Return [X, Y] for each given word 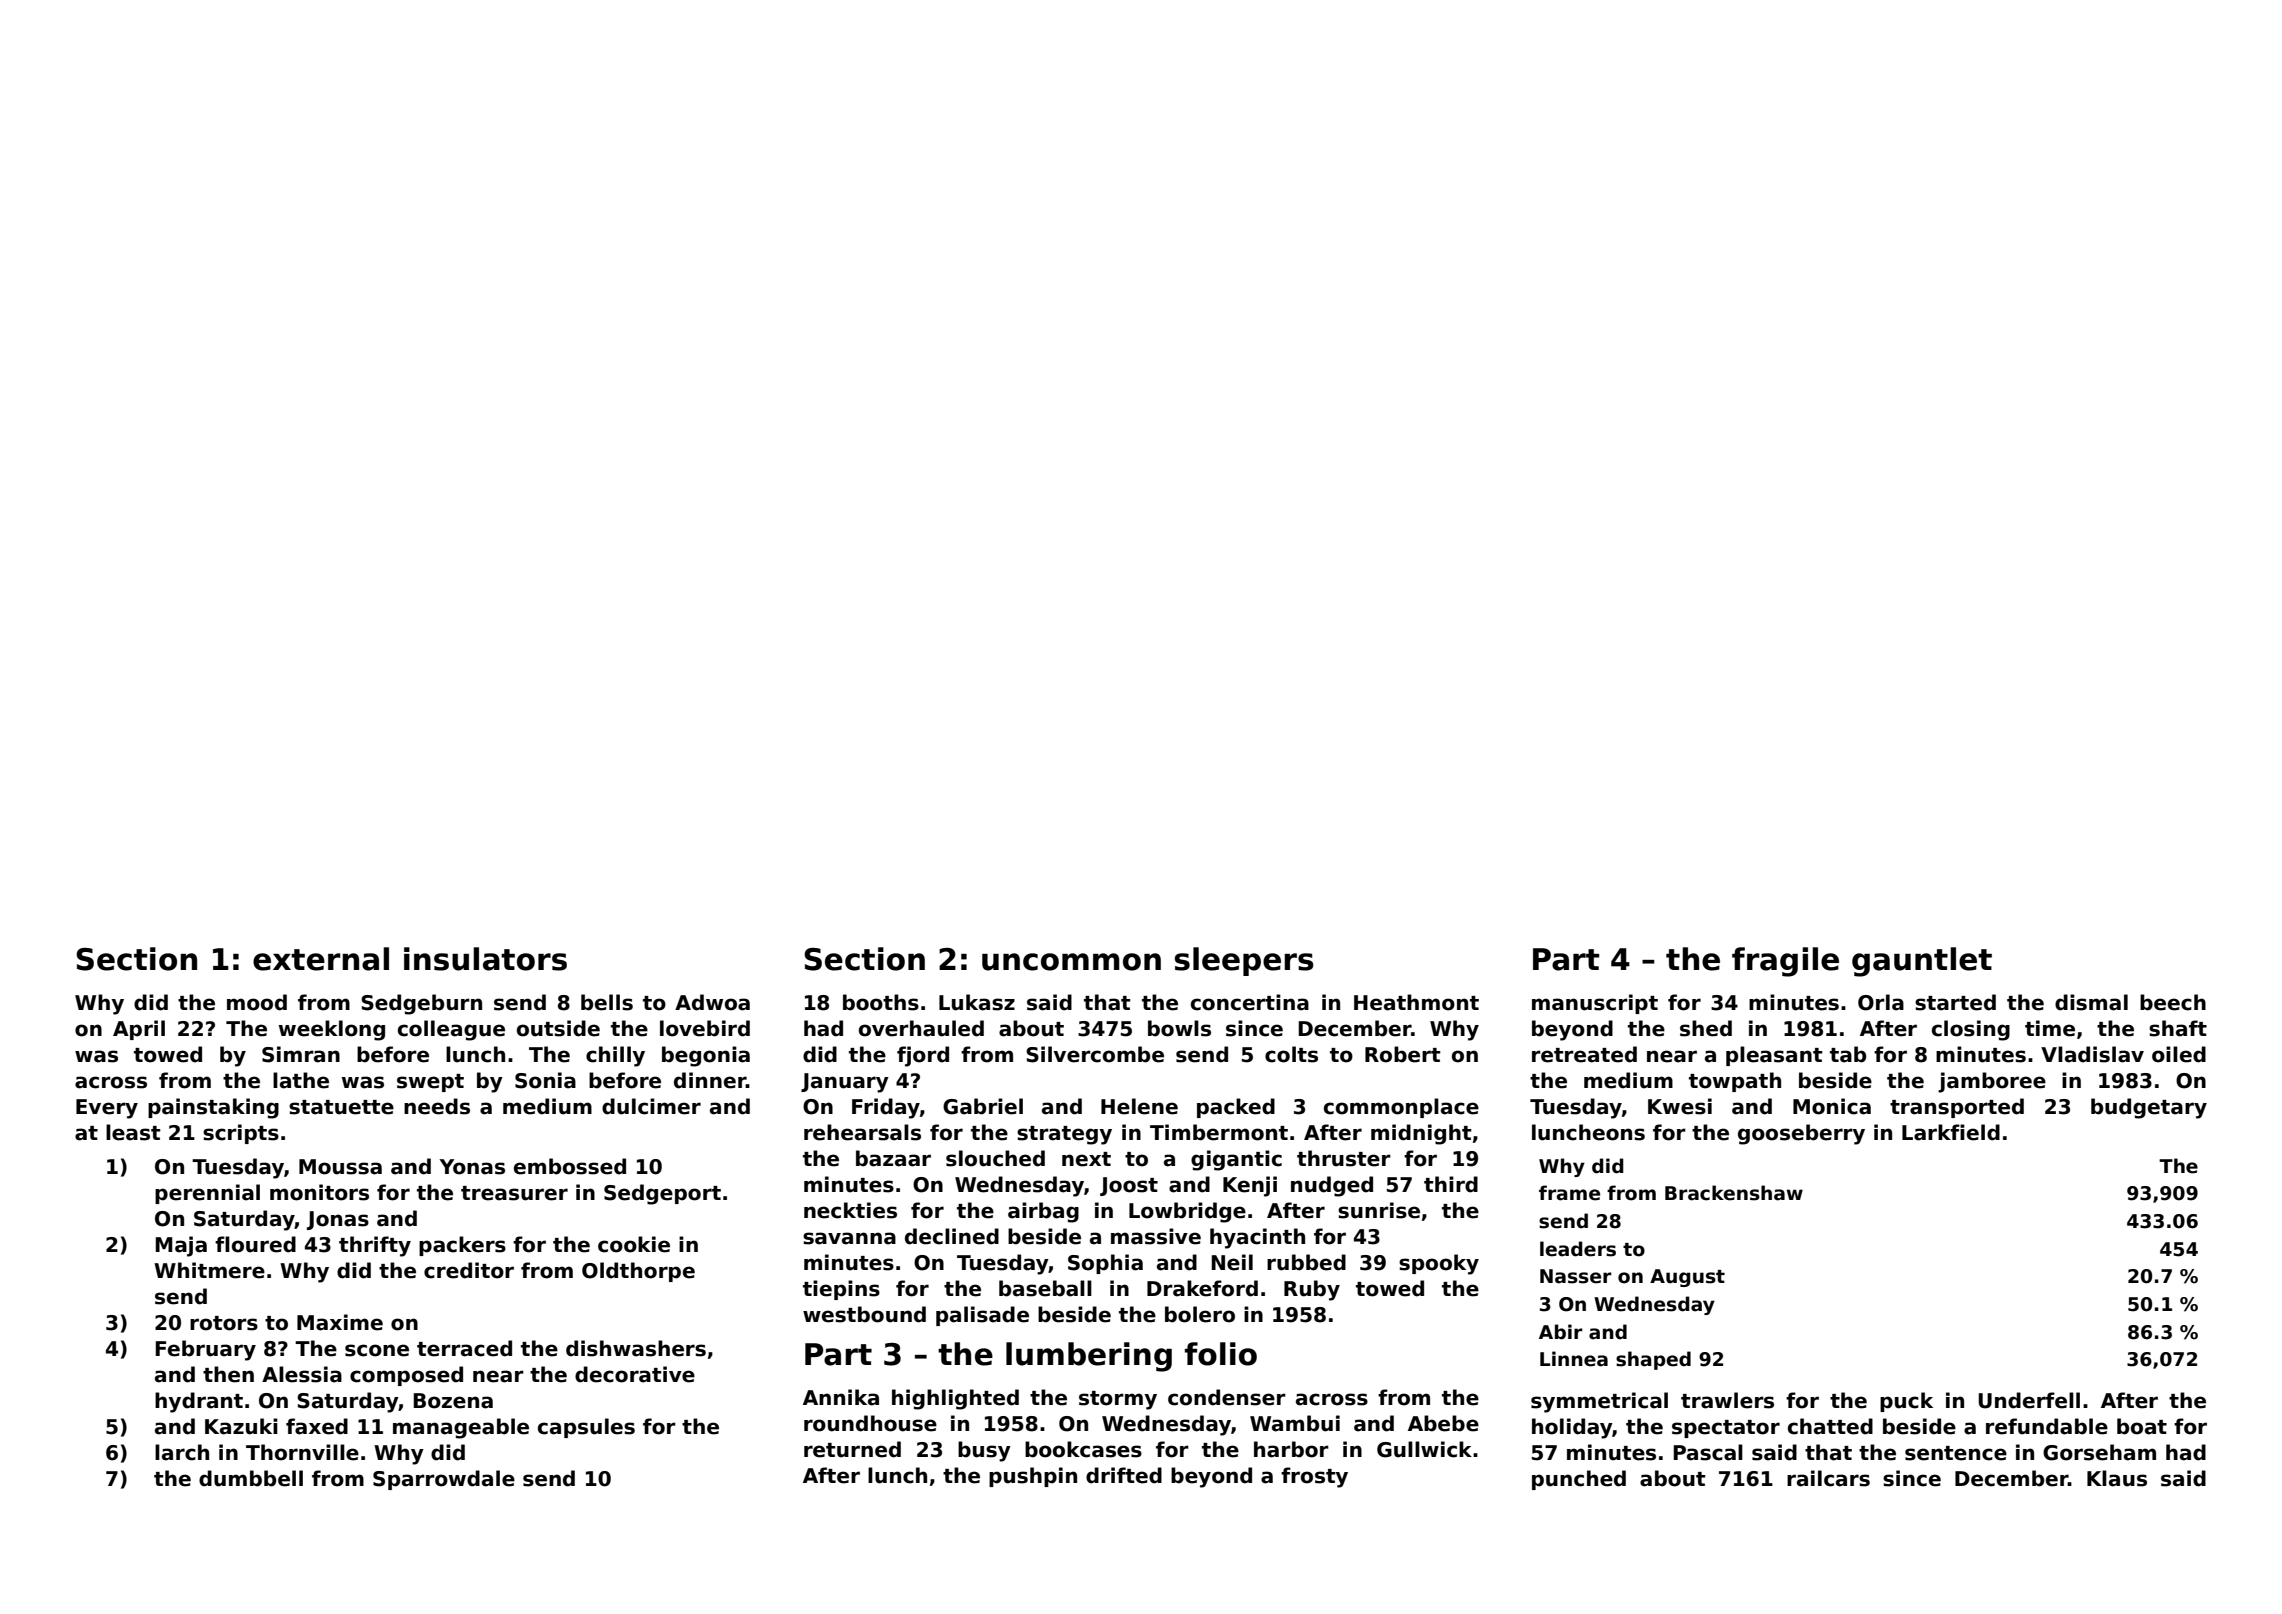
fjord [923, 1056]
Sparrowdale [444, 1480]
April [139, 1030]
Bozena [453, 1401]
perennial [207, 1194]
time [2050, 1028]
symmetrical [1599, 1402]
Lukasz [977, 1002]
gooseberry [1801, 1134]
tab [1848, 1054]
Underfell [2029, 1400]
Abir [1561, 1332]
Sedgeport [662, 1194]
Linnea [1574, 1359]
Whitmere [209, 1270]
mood [257, 1002]
